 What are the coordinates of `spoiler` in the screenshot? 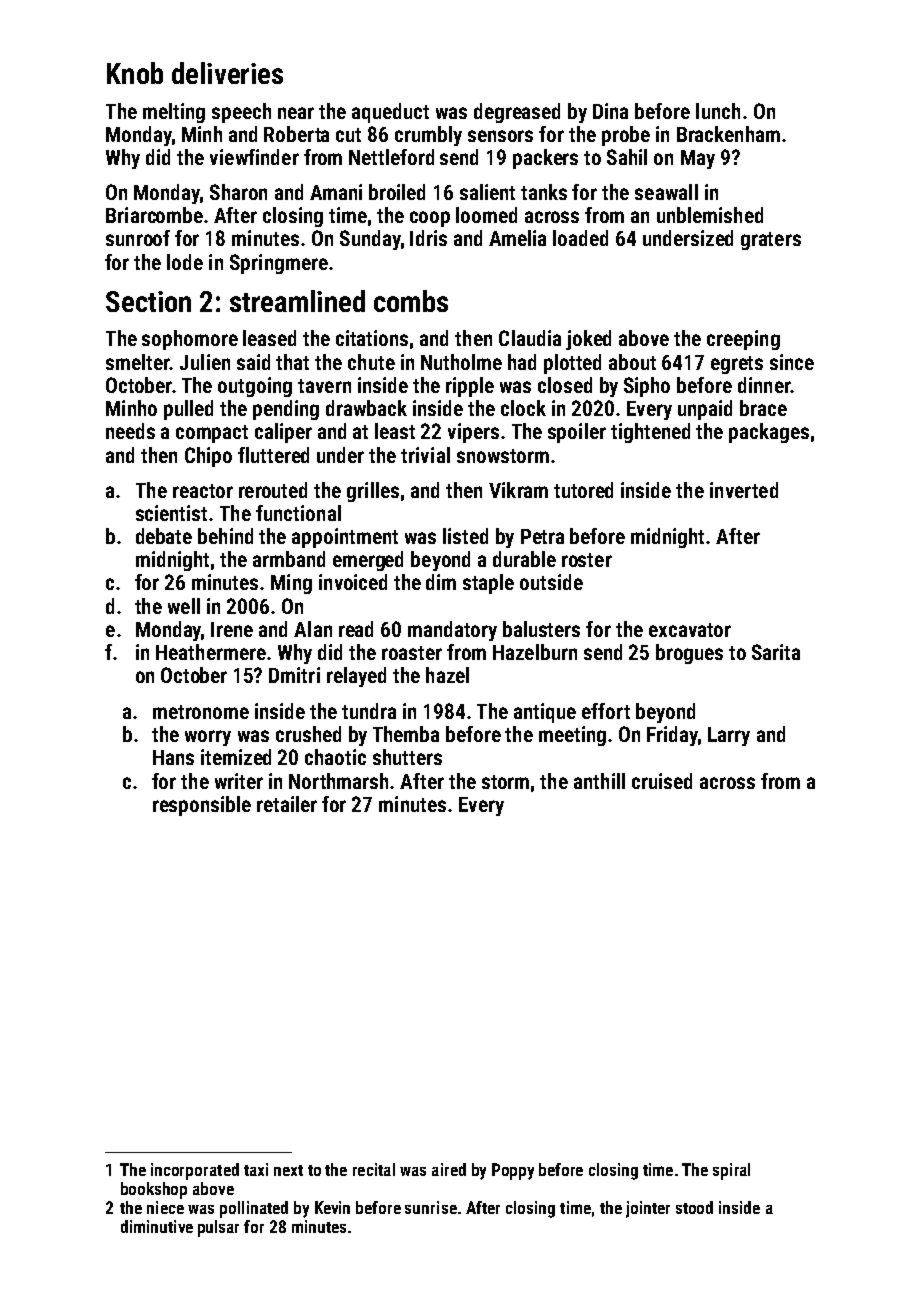 It's located at (577, 433).
